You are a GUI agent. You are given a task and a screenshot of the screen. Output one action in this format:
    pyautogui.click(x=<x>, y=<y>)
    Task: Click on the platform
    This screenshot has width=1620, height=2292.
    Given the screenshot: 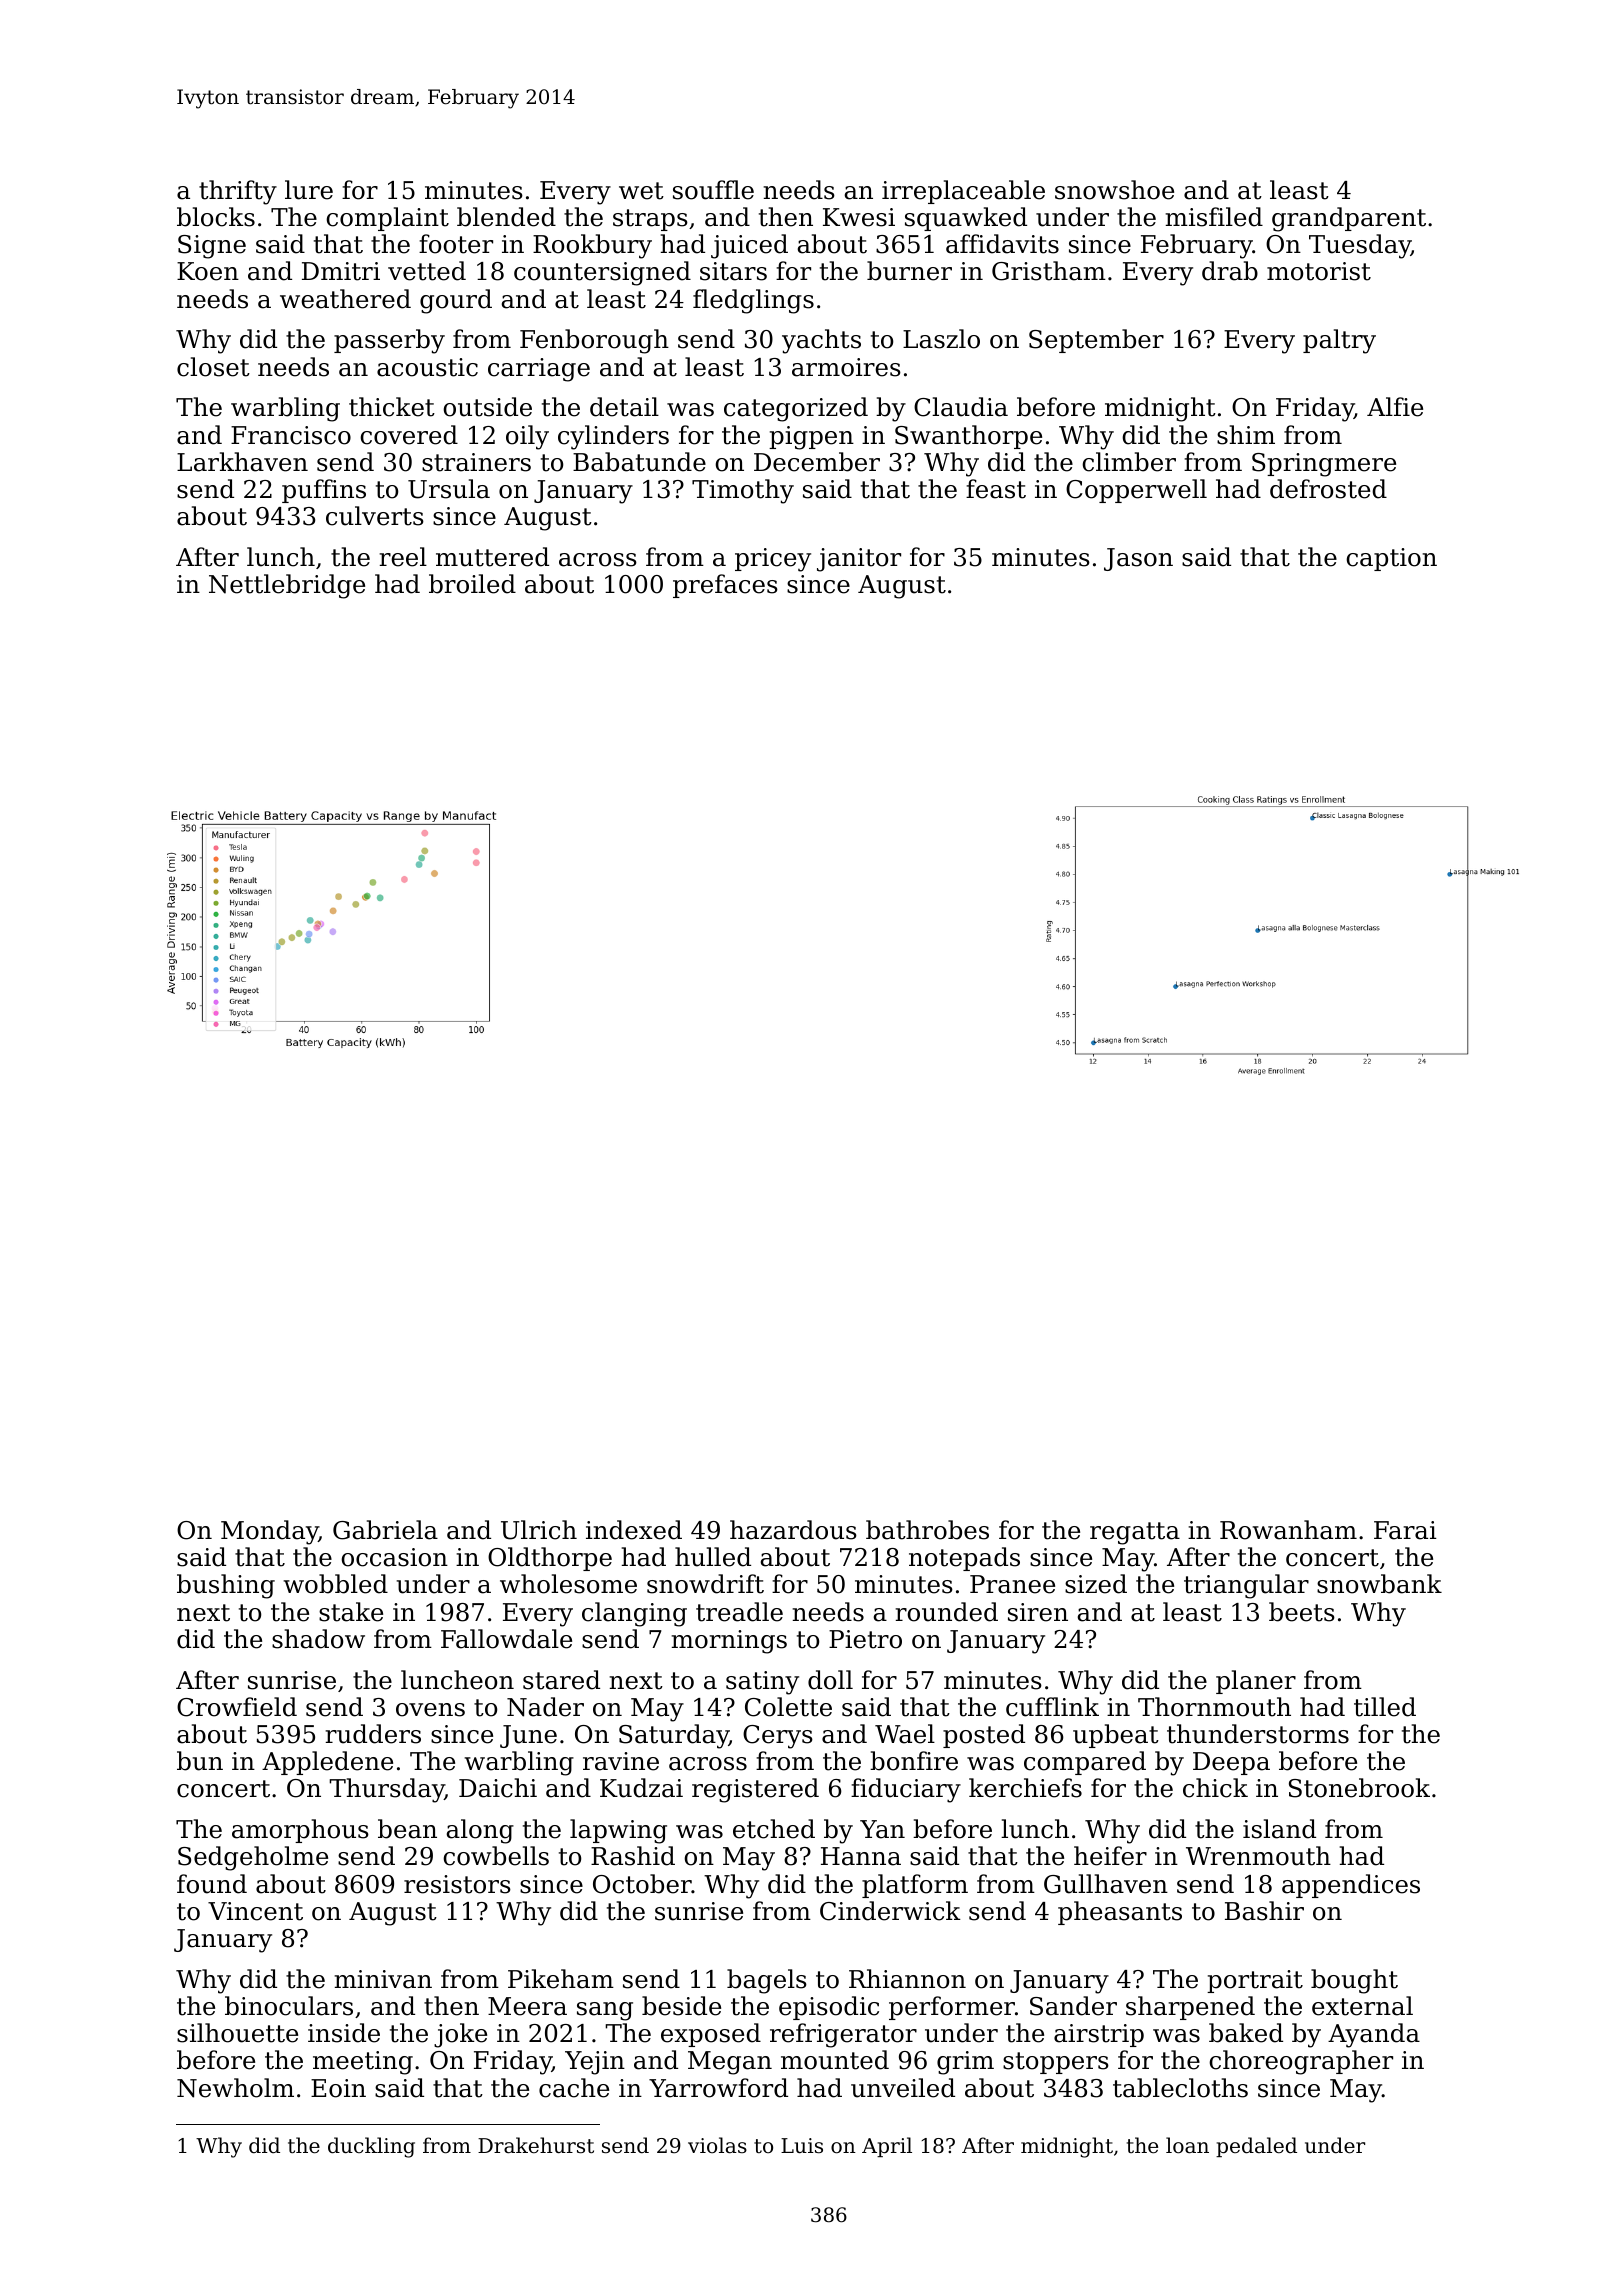 What is the action you would take?
    pyautogui.click(x=915, y=1886)
